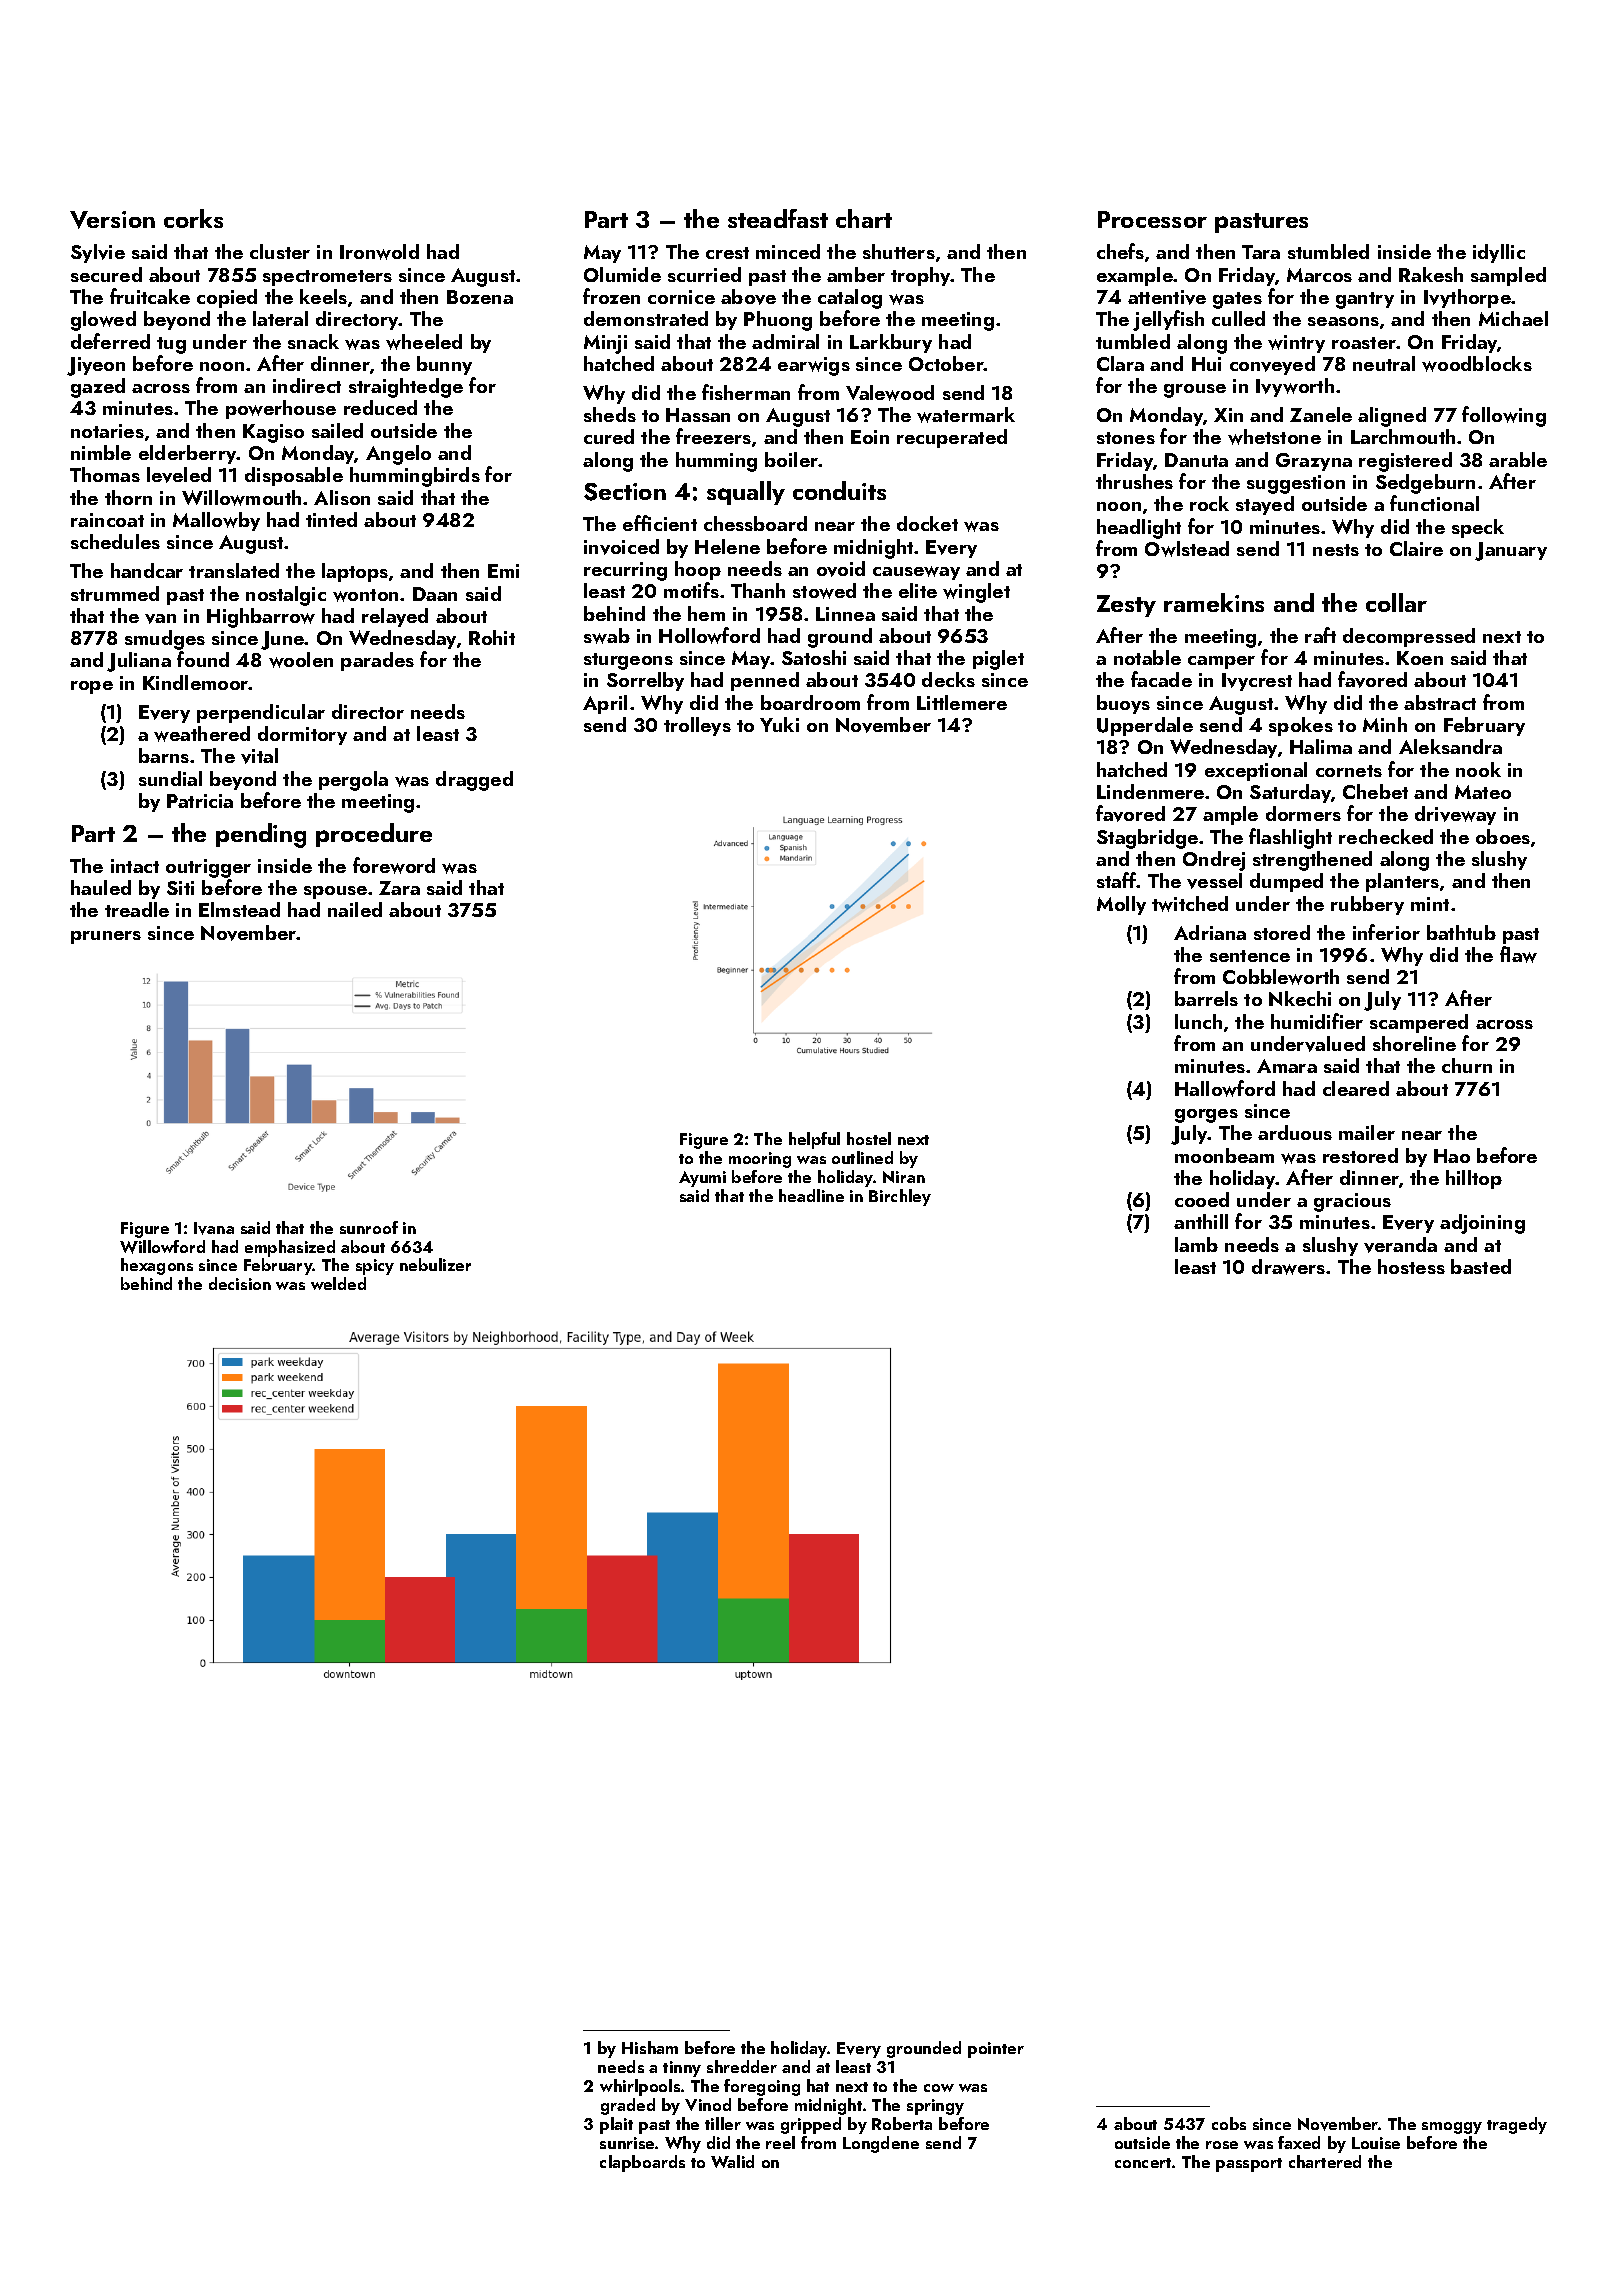  What do you see at coordinates (1196, 460) in the screenshot?
I see `Danuta` at bounding box center [1196, 460].
